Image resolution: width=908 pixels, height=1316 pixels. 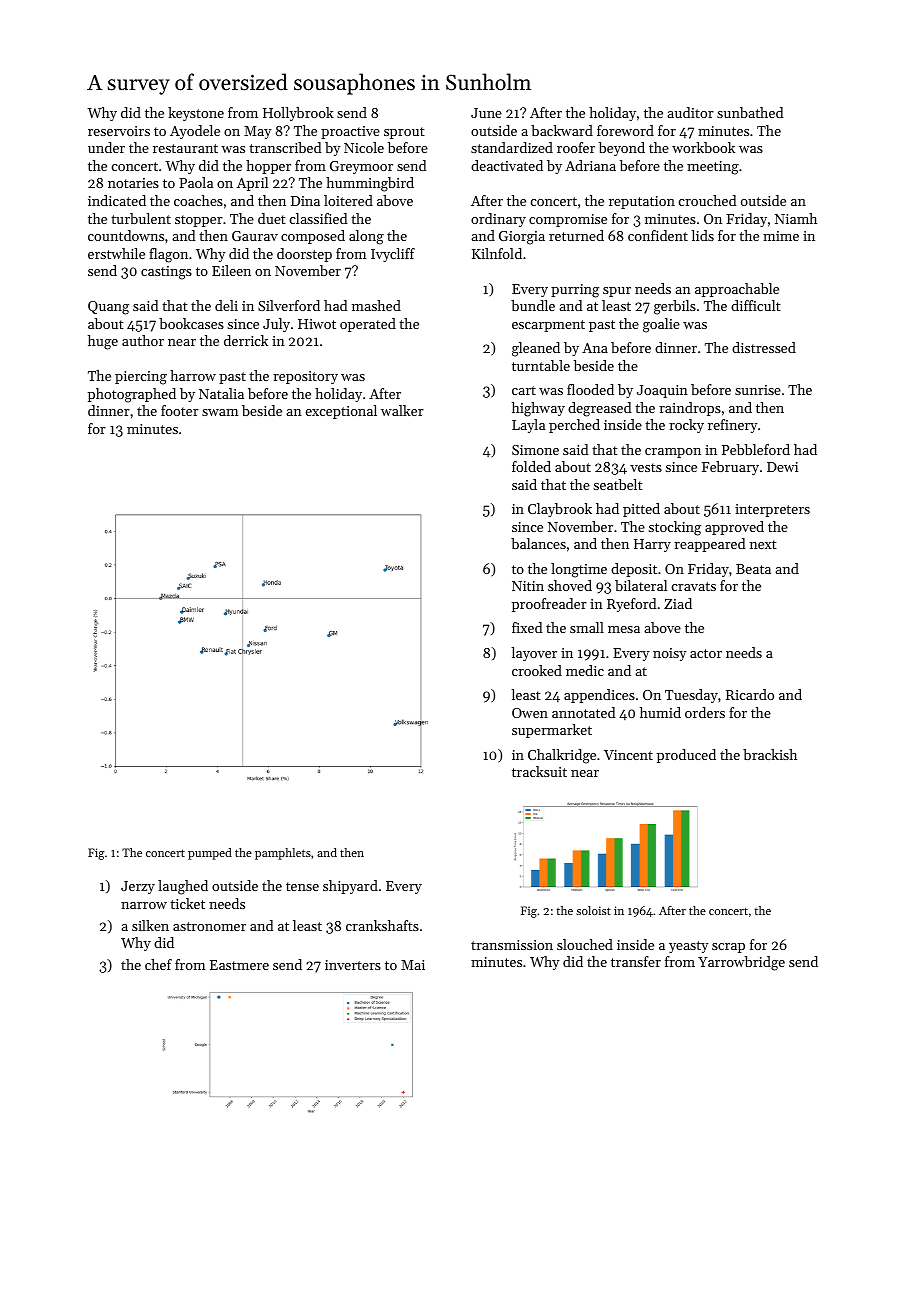 What do you see at coordinates (756, 305) in the image?
I see `difficult` at bounding box center [756, 305].
